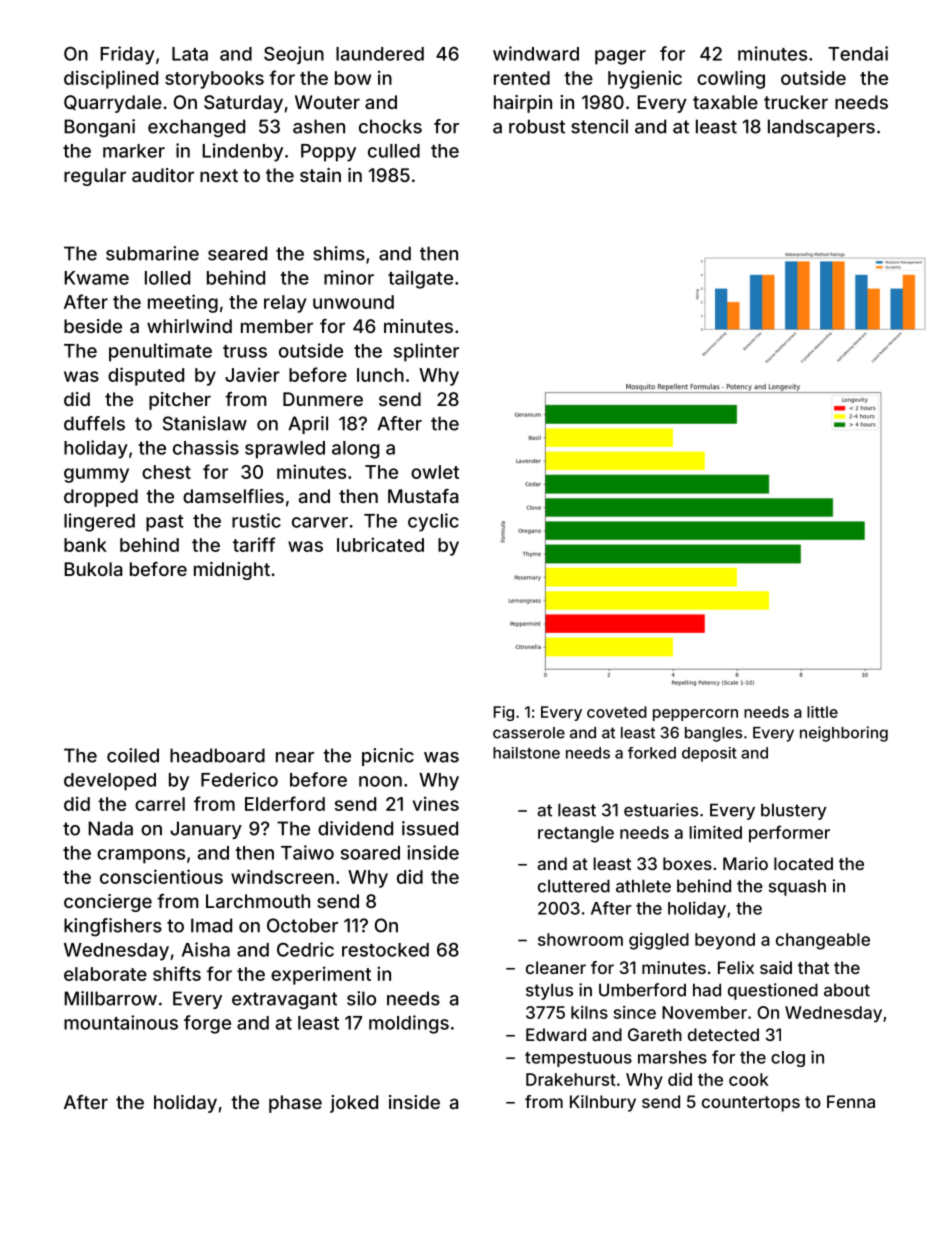 The height and width of the screenshot is (1233, 952). Describe the element at coordinates (133, 755) in the screenshot. I see `coiled` at that location.
